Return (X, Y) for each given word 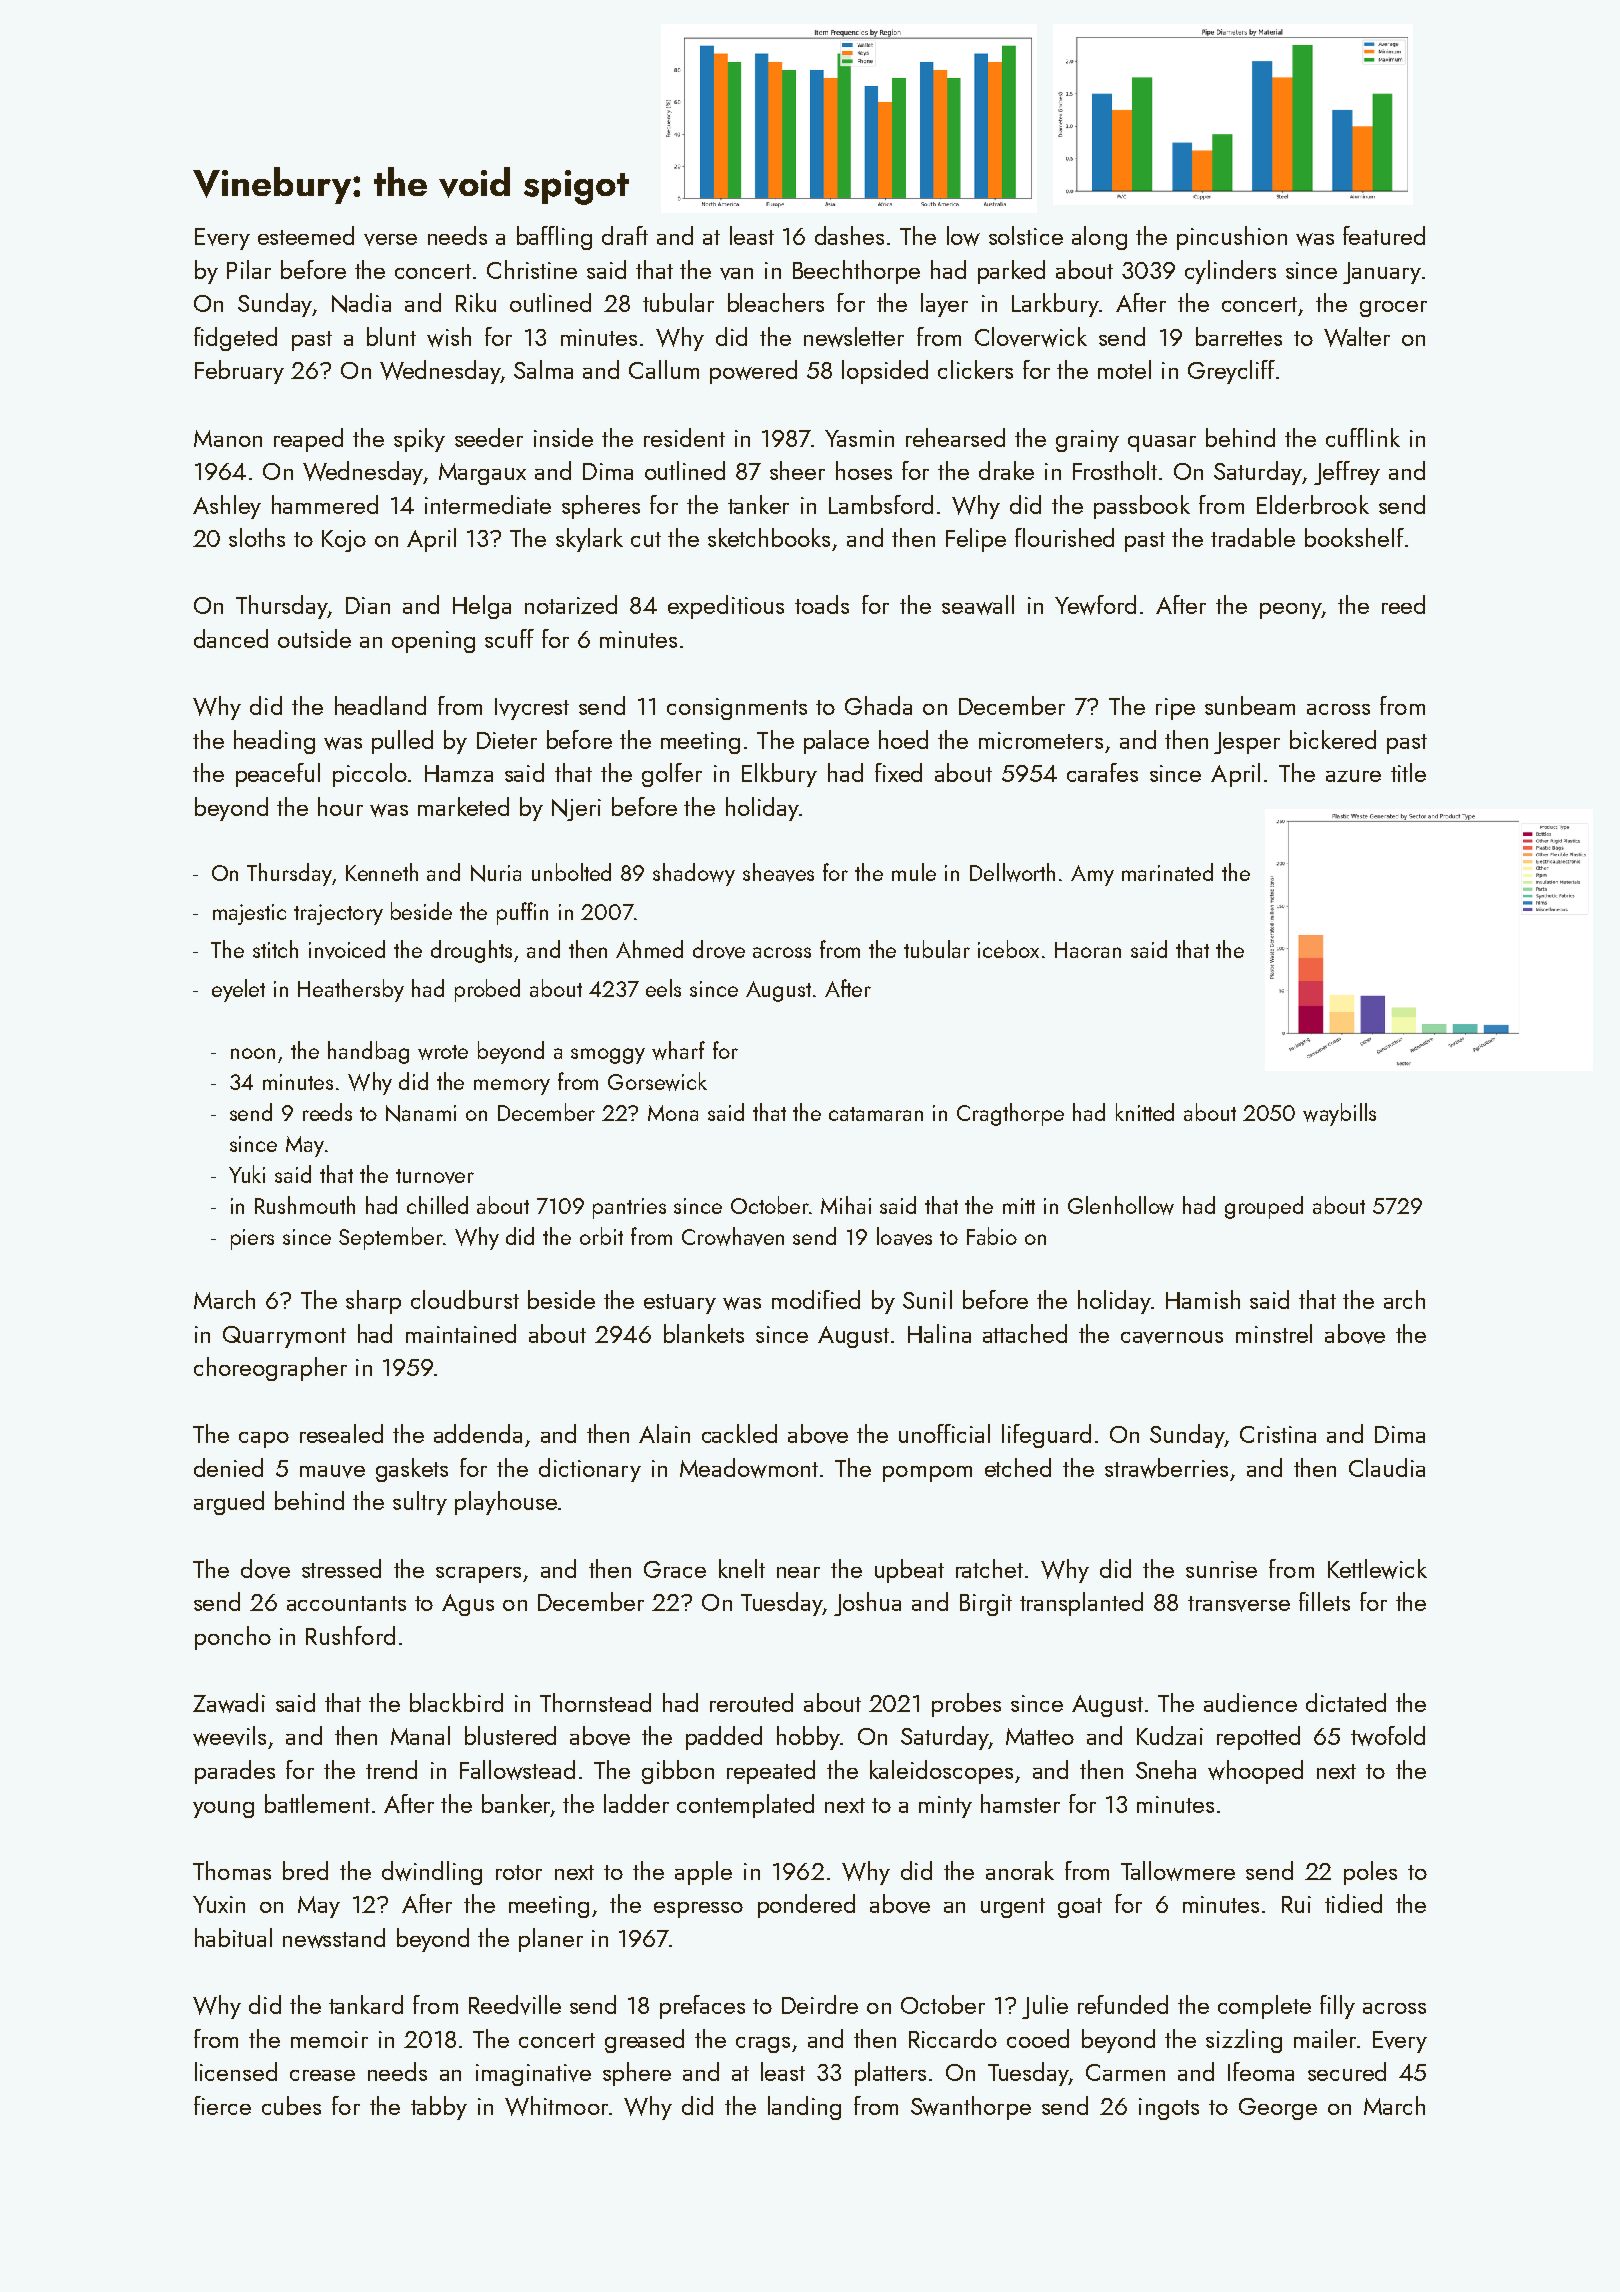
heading (274, 742)
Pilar (249, 269)
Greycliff (1231, 372)
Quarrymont (284, 1337)
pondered (806, 1906)
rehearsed (955, 437)
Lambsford (881, 504)
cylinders (1230, 272)
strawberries (1166, 1468)
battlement (317, 1803)
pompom (927, 1474)
